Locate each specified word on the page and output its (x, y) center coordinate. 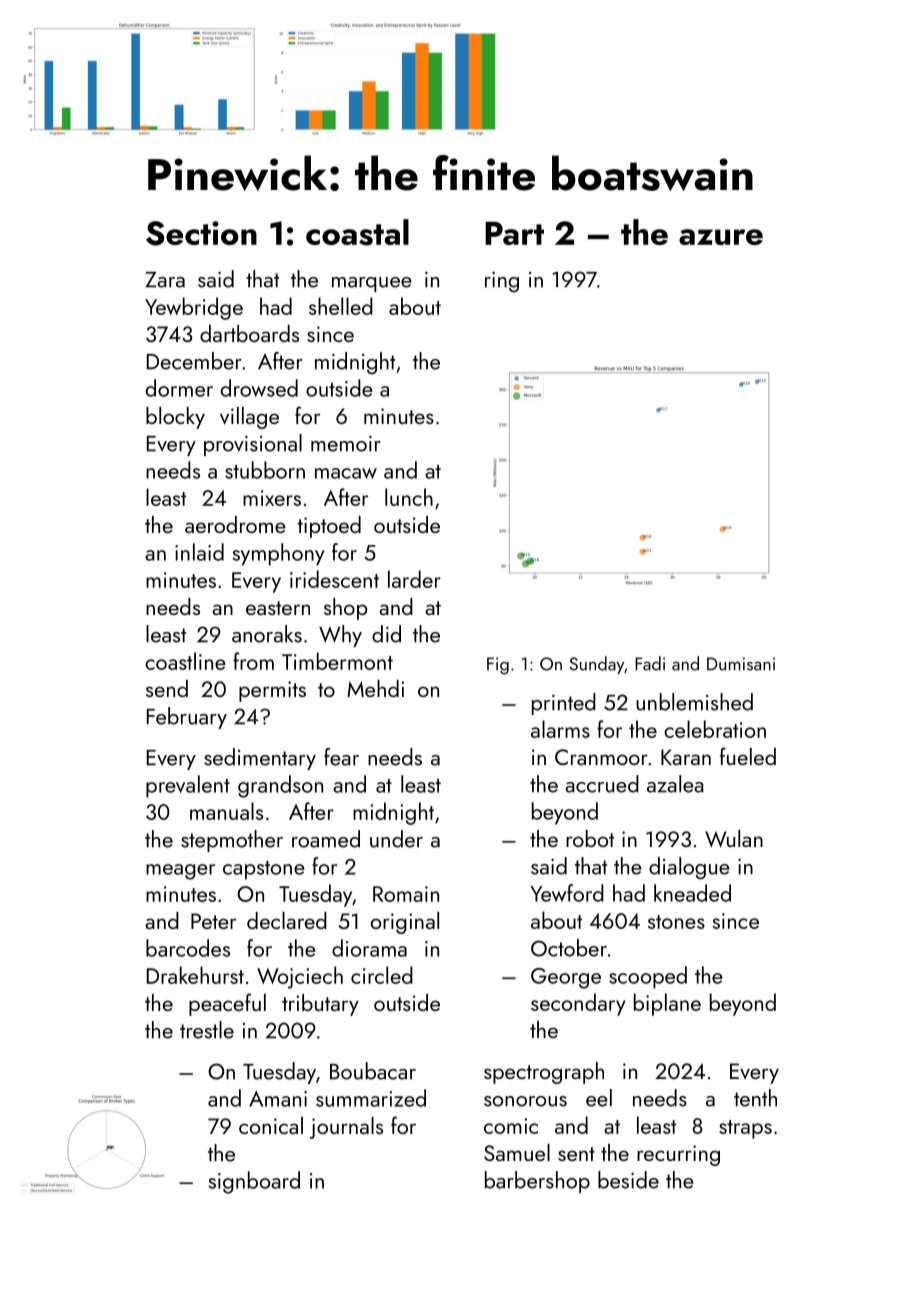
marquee (372, 284)
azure (721, 237)
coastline (185, 661)
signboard (254, 1182)
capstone (264, 870)
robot (590, 838)
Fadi (650, 663)
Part (514, 233)
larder (414, 579)
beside (628, 1180)
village (249, 418)
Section (201, 233)
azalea (675, 784)
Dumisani (741, 664)
